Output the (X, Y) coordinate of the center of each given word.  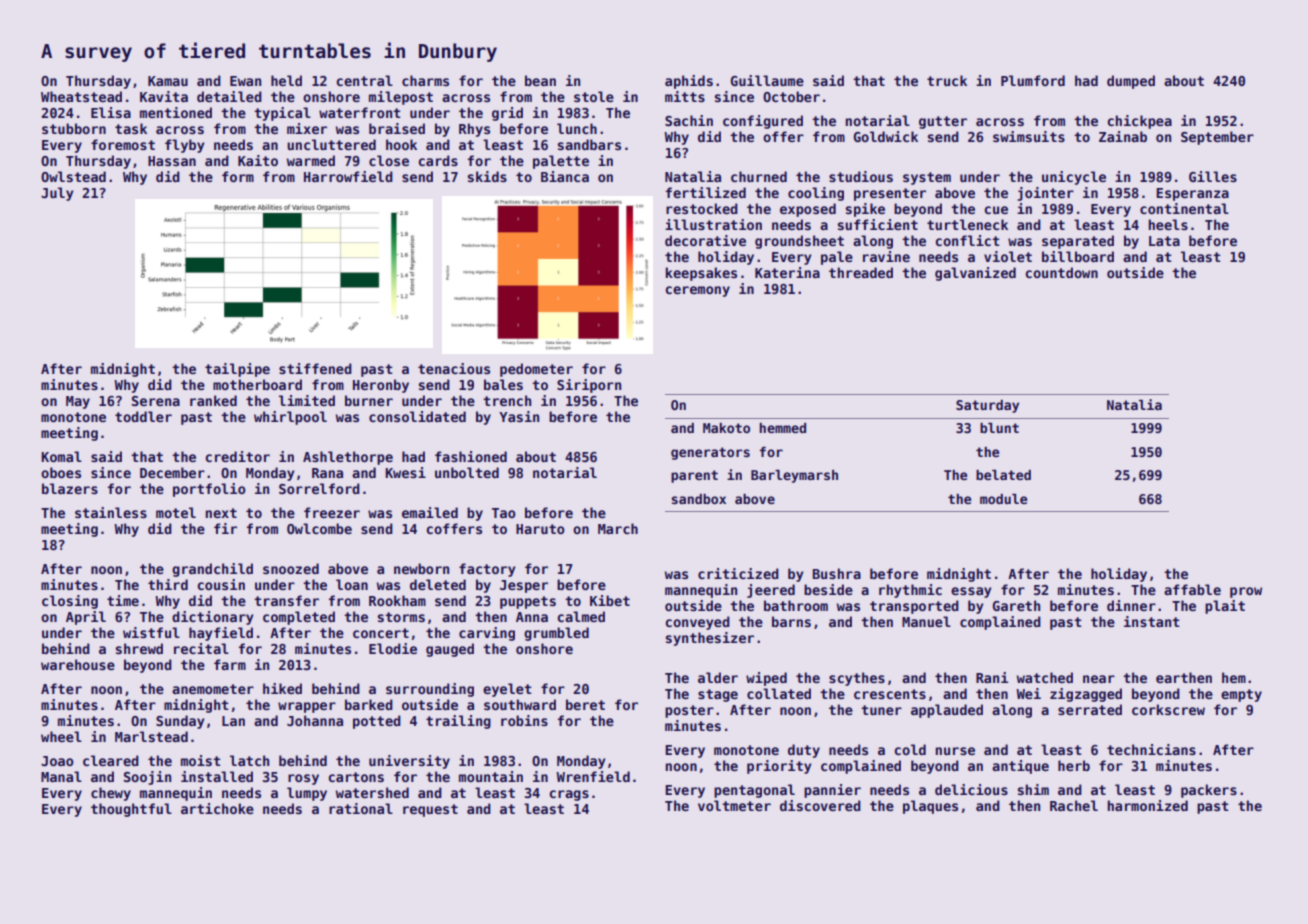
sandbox (699, 499)
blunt (999, 428)
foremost (123, 144)
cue (996, 210)
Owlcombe (319, 528)
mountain (491, 776)
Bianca (565, 176)
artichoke (217, 808)
